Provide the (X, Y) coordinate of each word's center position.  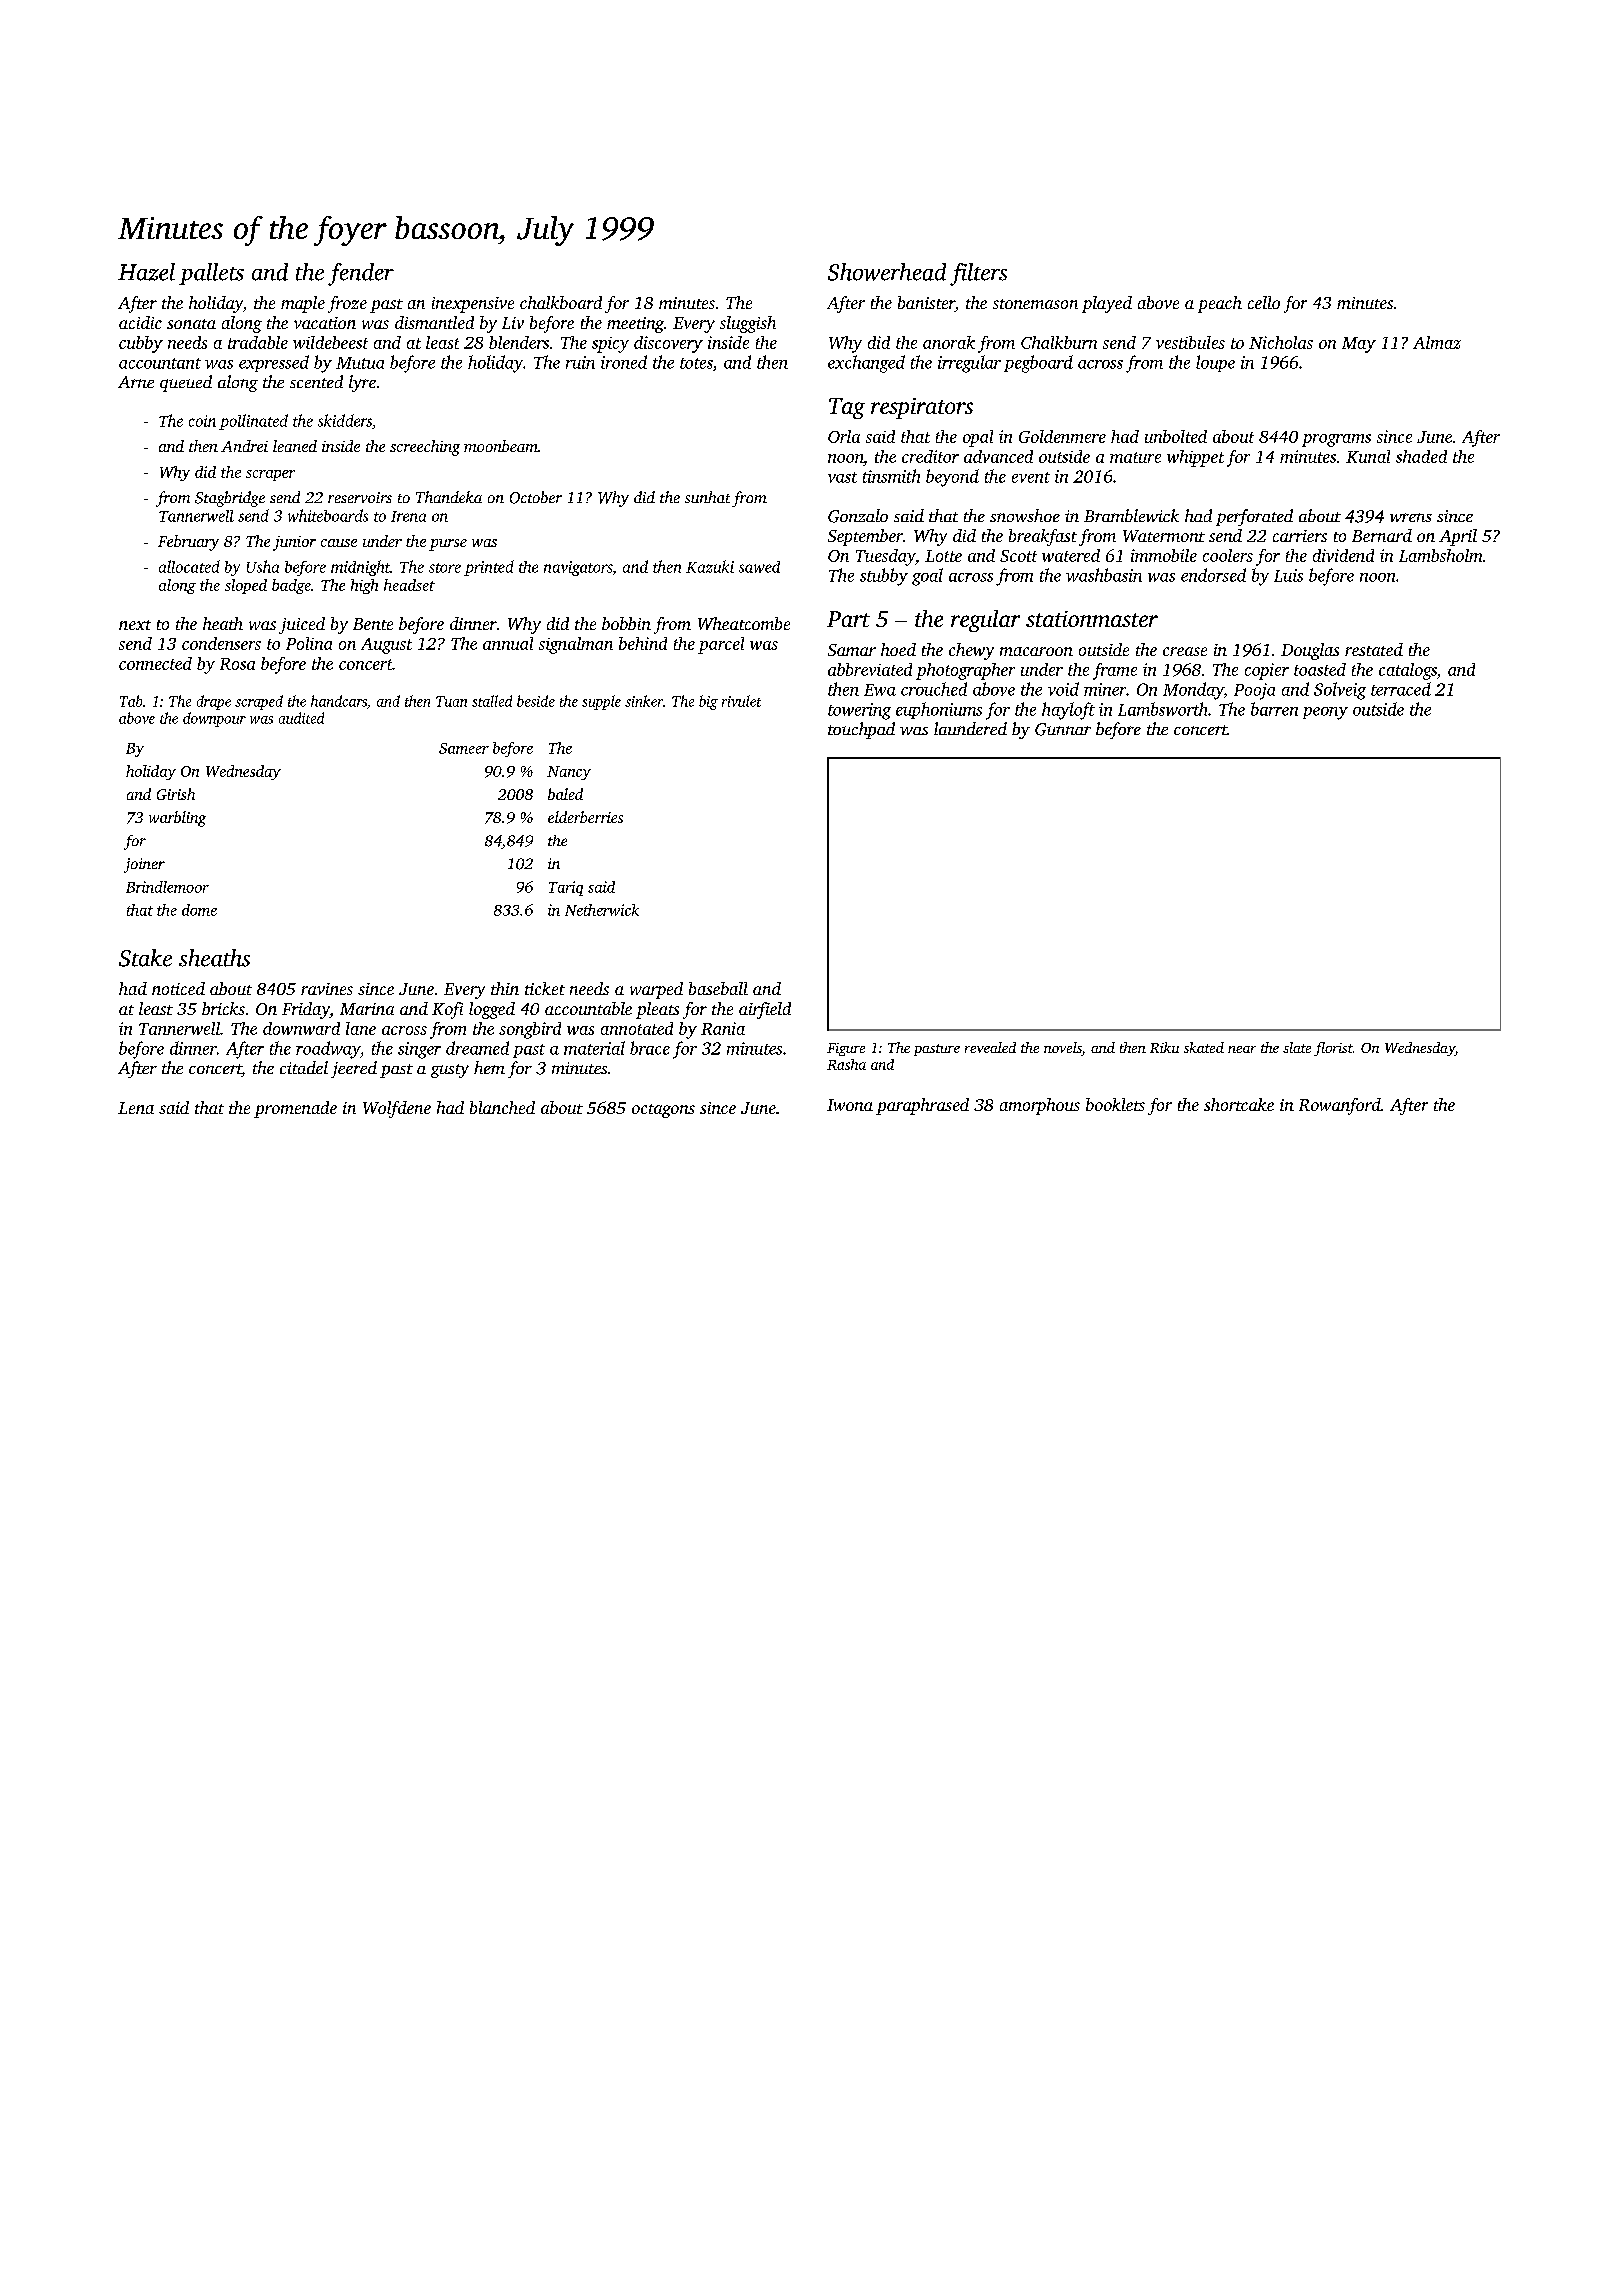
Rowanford (1340, 1106)
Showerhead (887, 272)
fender (361, 274)
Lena (136, 1108)
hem (489, 1067)
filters (978, 274)
